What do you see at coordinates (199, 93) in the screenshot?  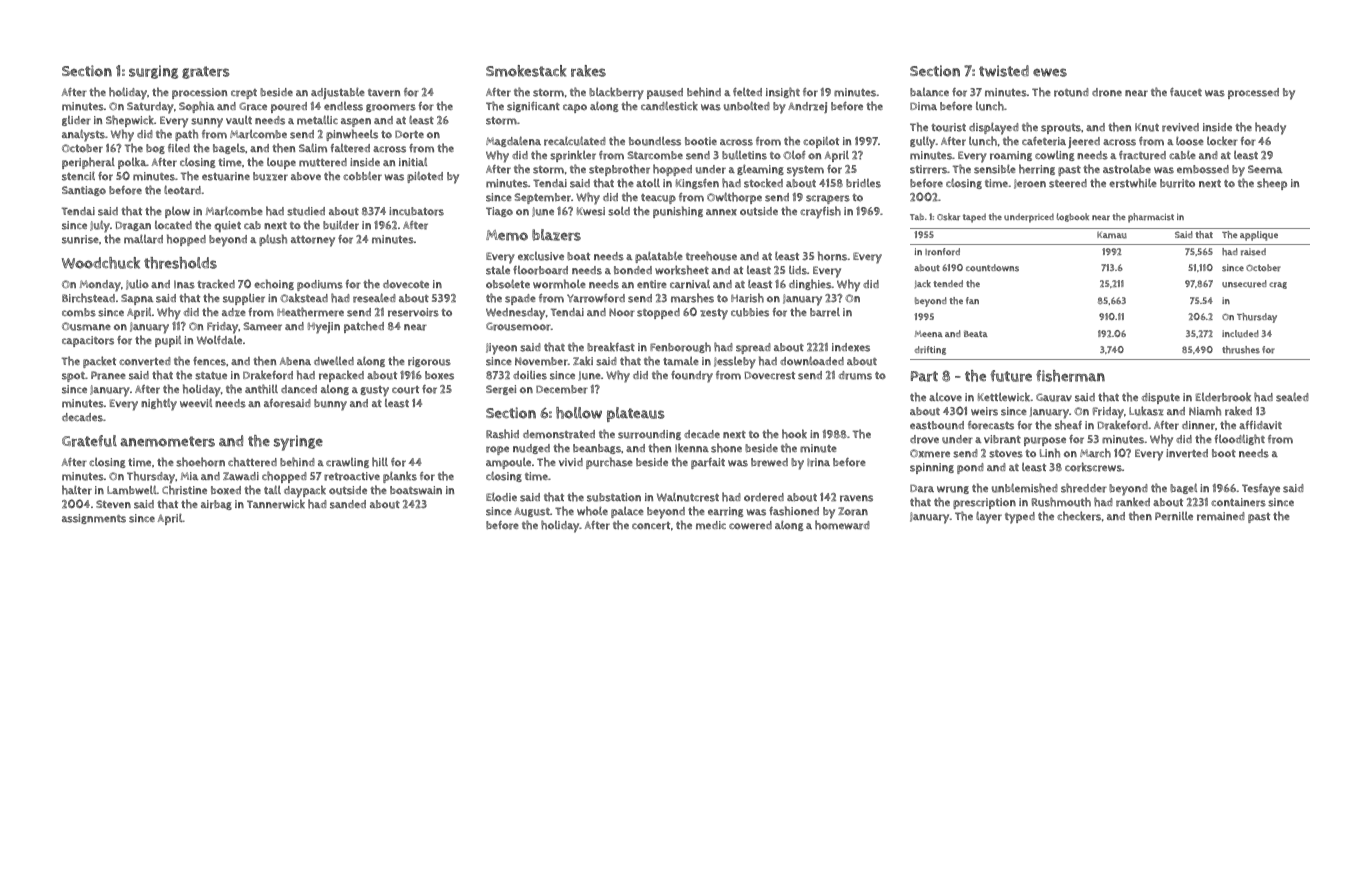 I see `procession` at bounding box center [199, 93].
